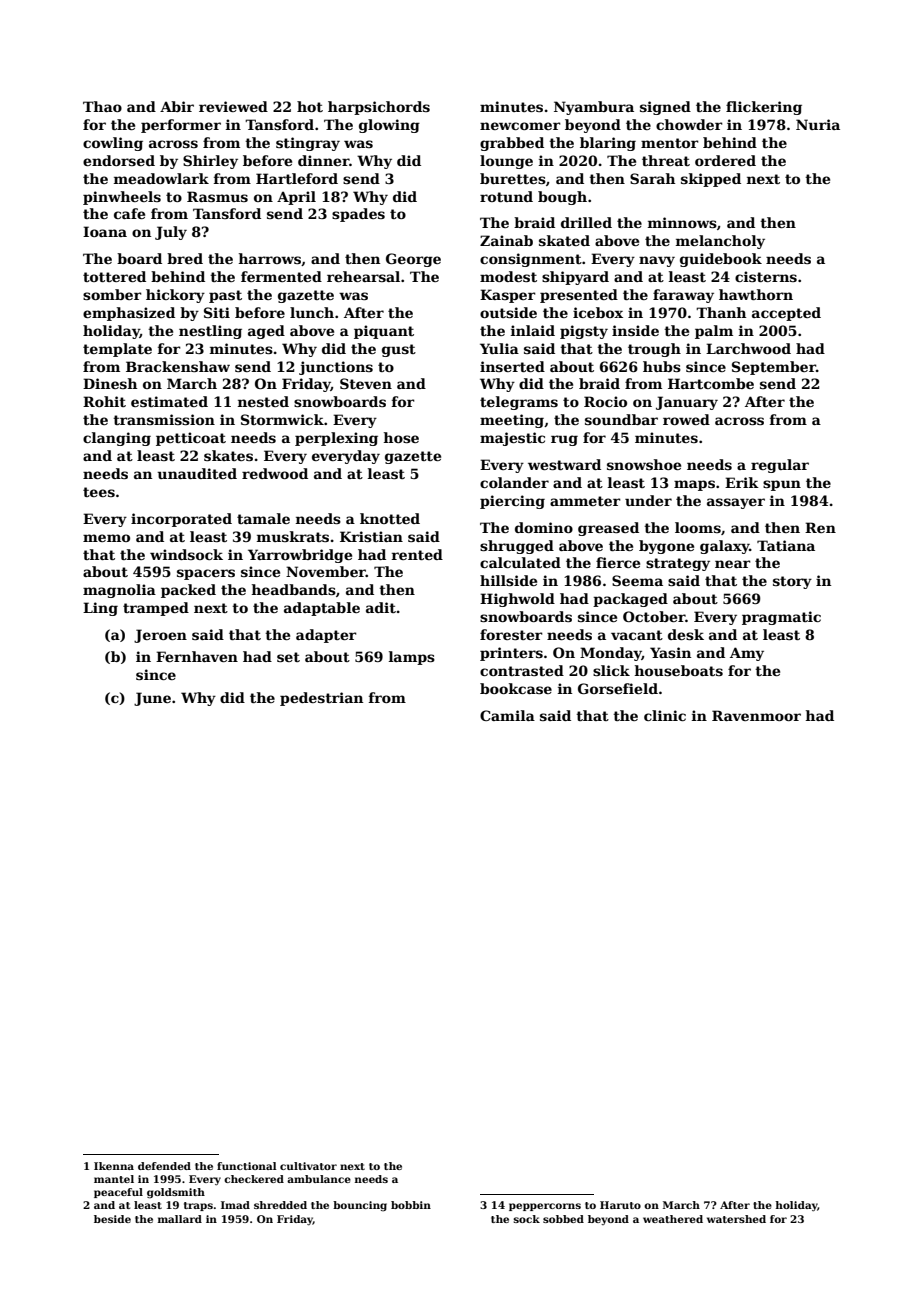 The width and height of the screenshot is (924, 1308). Describe the element at coordinates (177, 106) in the screenshot. I see `Abir` at that location.
